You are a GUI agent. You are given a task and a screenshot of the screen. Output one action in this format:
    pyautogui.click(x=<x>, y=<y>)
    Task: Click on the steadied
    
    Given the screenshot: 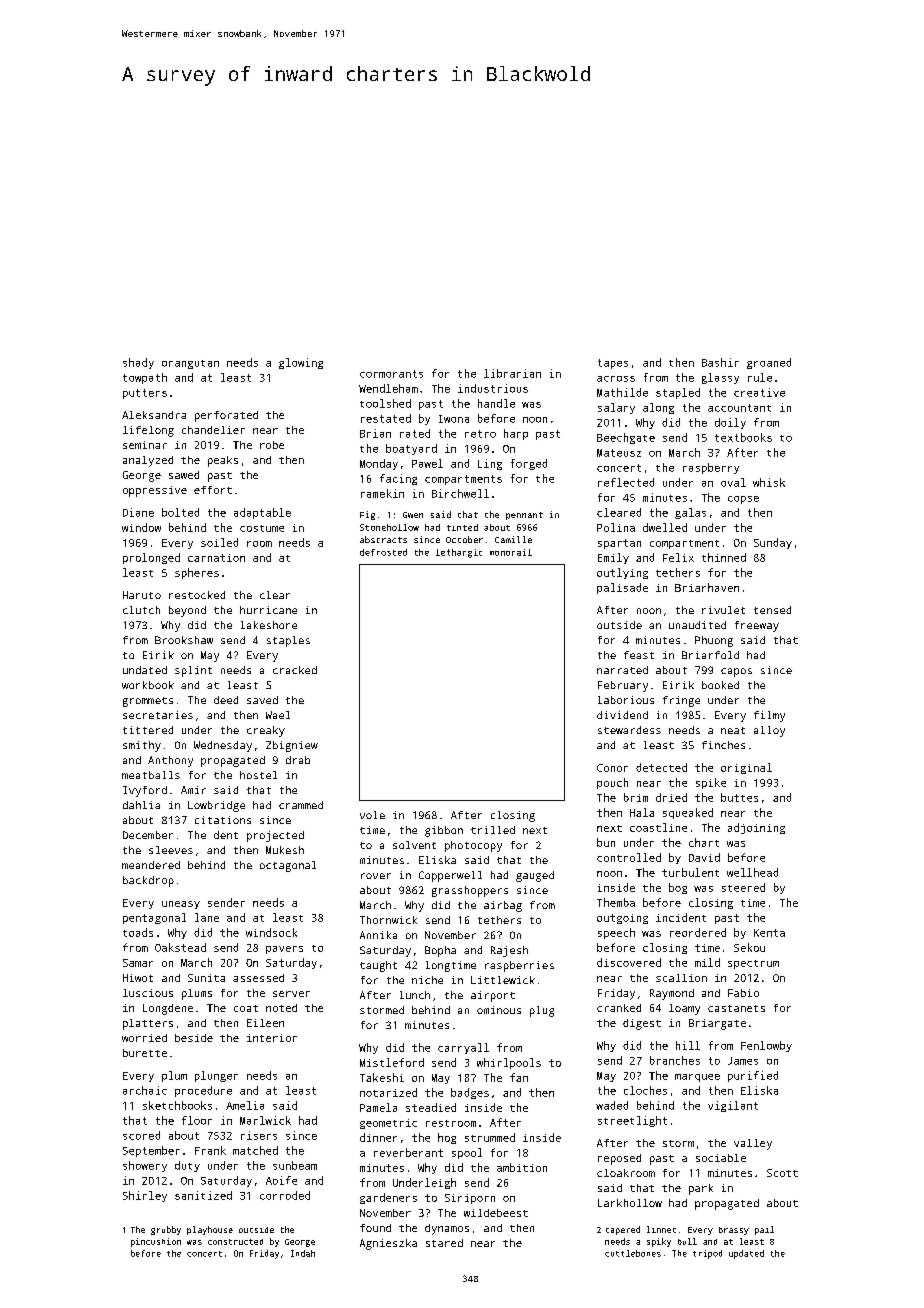 What is the action you would take?
    pyautogui.click(x=431, y=1107)
